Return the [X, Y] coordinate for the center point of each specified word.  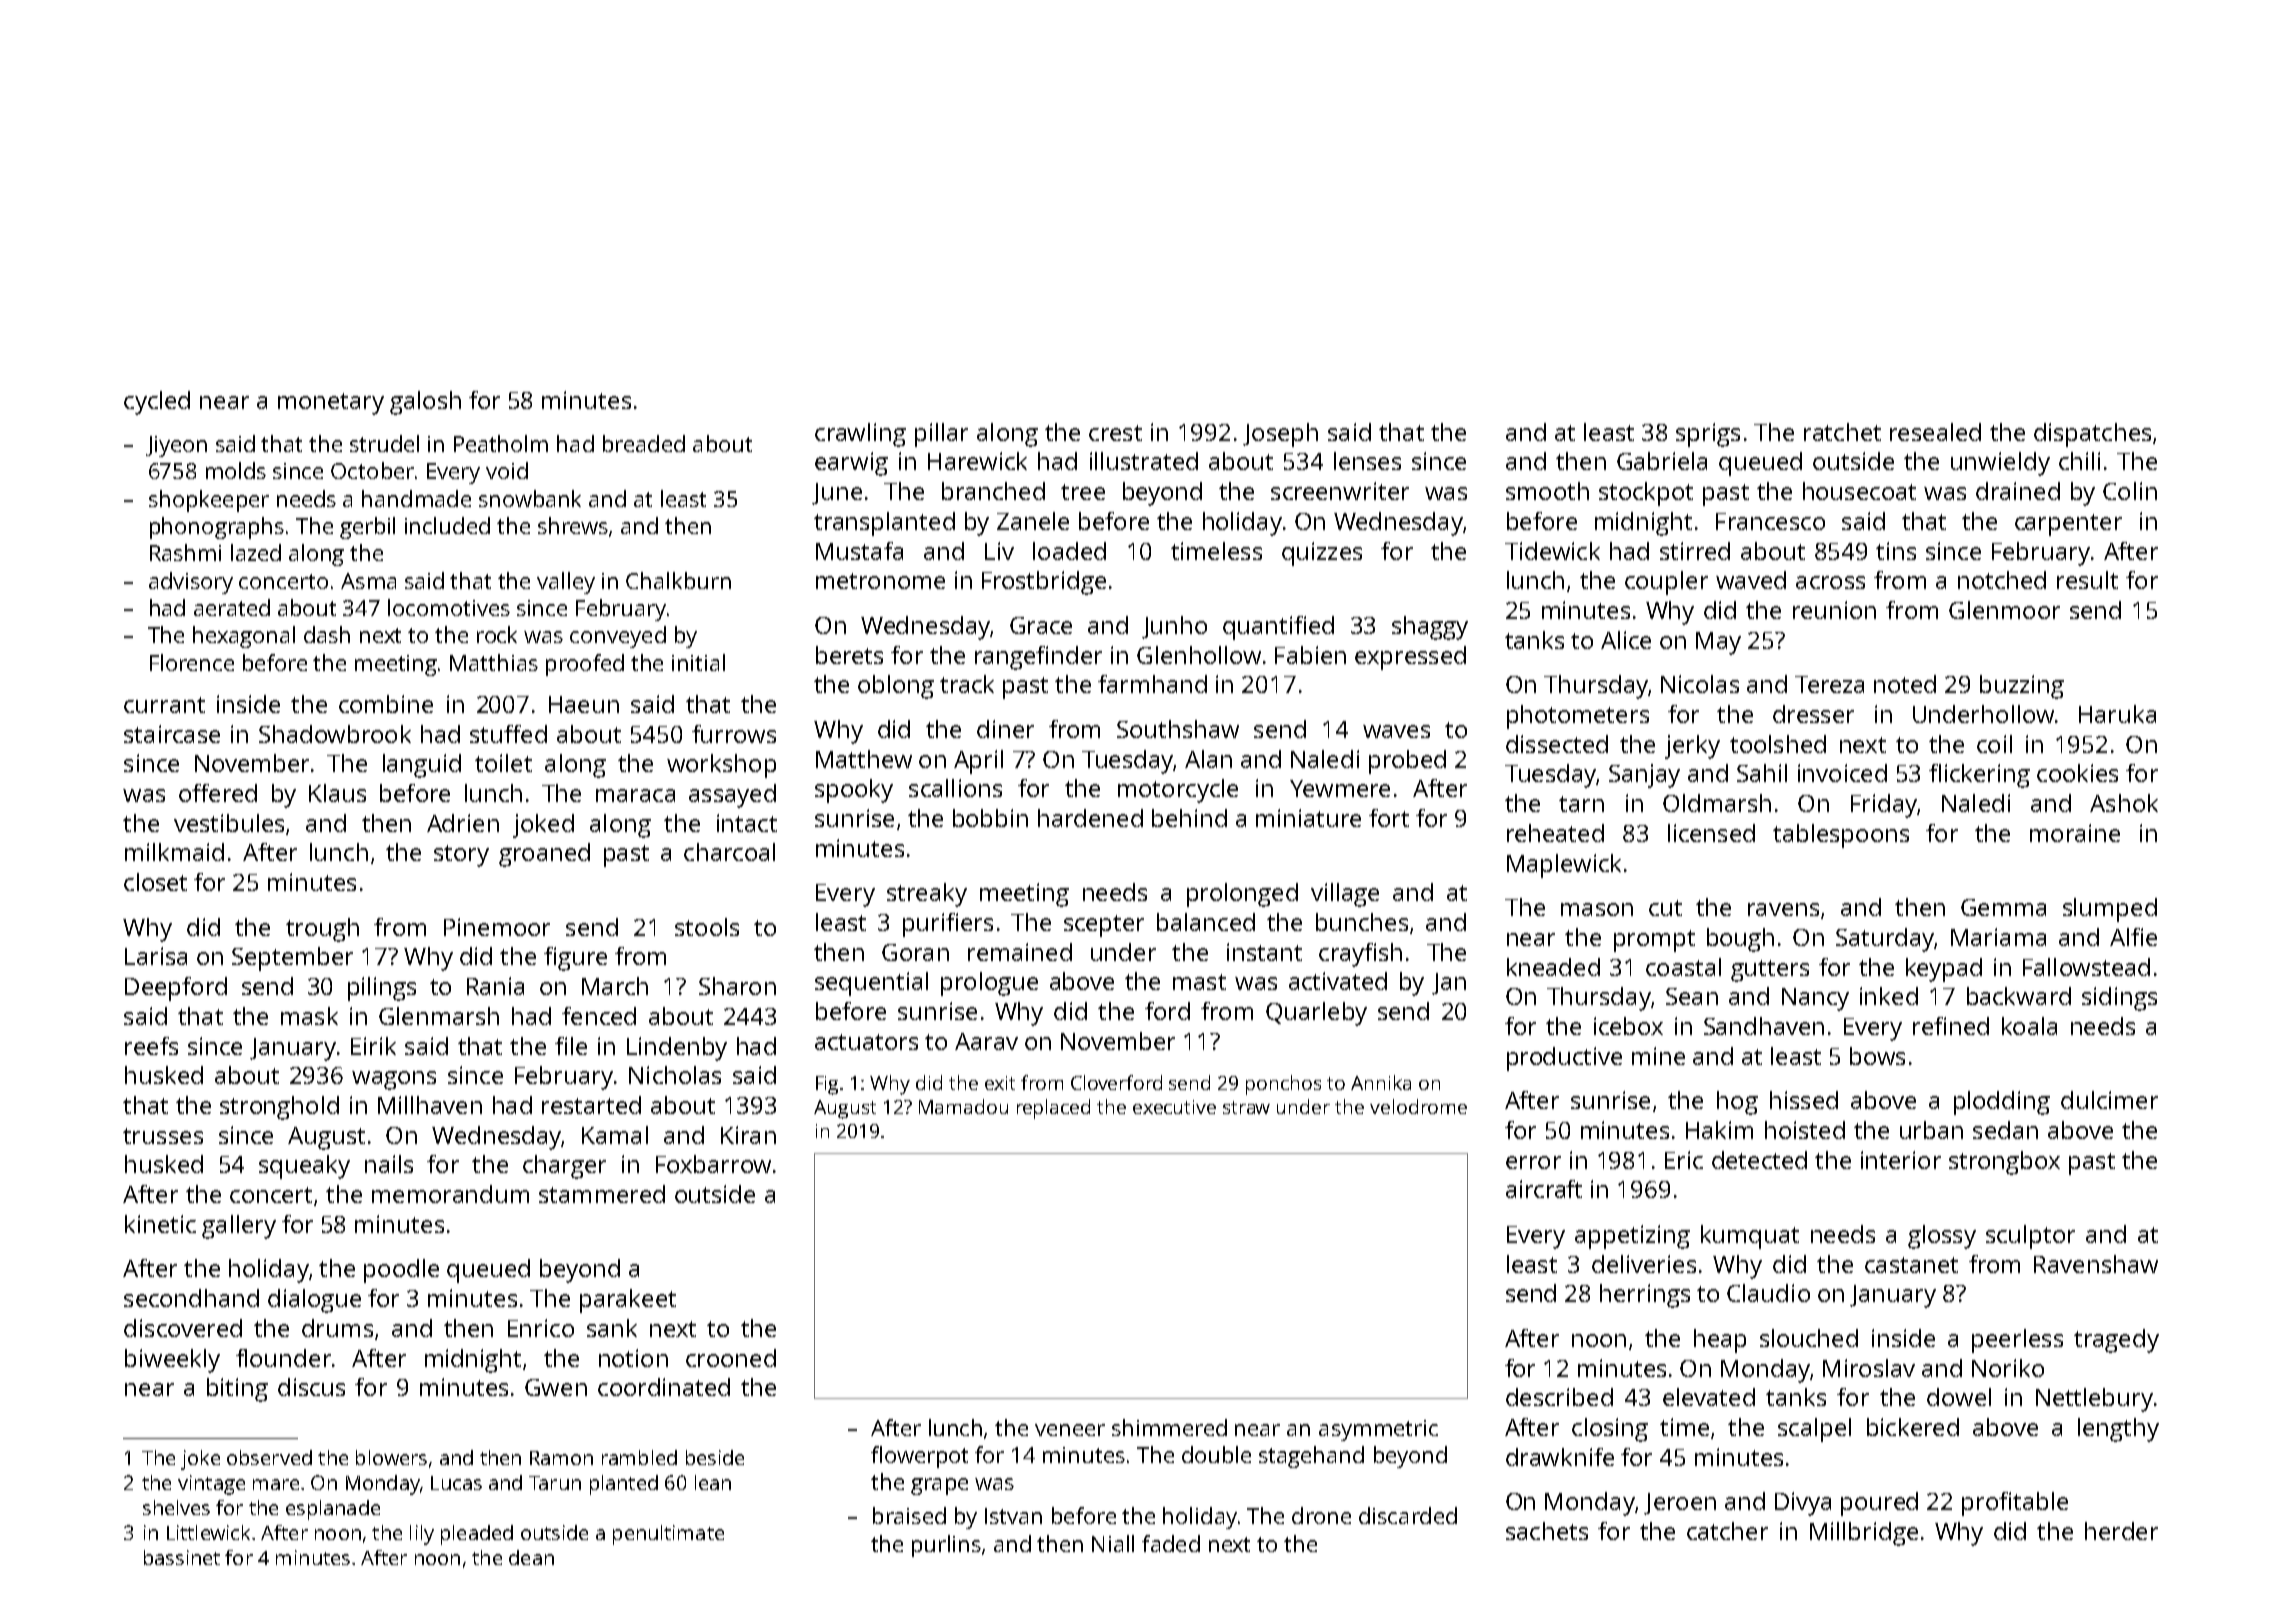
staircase [172, 734]
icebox [1628, 1026]
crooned [731, 1358]
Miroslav [1869, 1368]
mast [1199, 982]
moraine [2075, 833]
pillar [941, 435]
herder [2121, 1531]
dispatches [2092, 435]
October [372, 470]
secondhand [191, 1298]
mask [309, 1016]
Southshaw [1178, 729]
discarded [1408, 1515]
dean [531, 1557]
